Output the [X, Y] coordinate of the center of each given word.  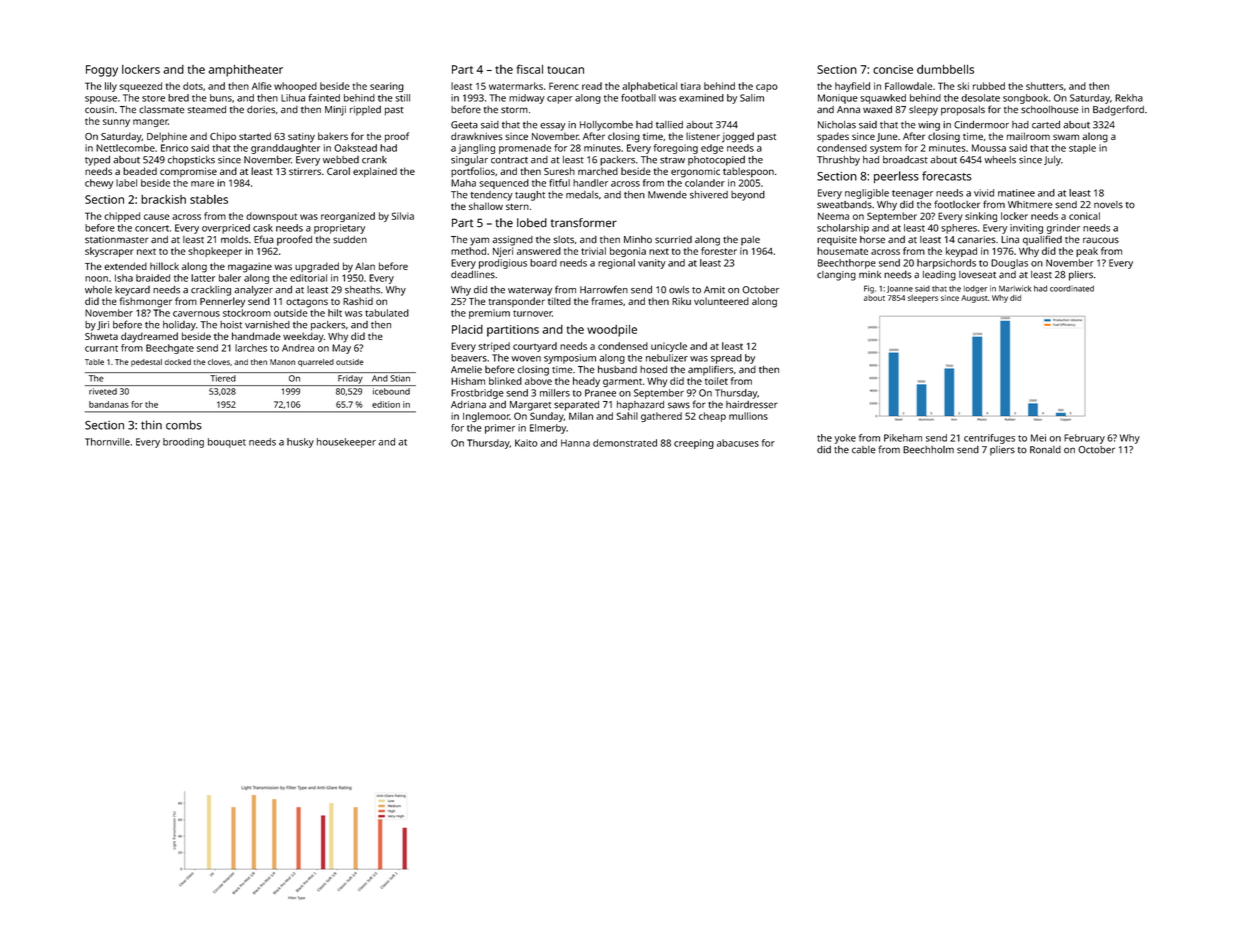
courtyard [535, 347]
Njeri [503, 252]
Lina [1010, 240]
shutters [1044, 86]
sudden [350, 240]
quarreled [316, 363]
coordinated [1072, 288]
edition [386, 404]
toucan [565, 70]
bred [178, 98]
